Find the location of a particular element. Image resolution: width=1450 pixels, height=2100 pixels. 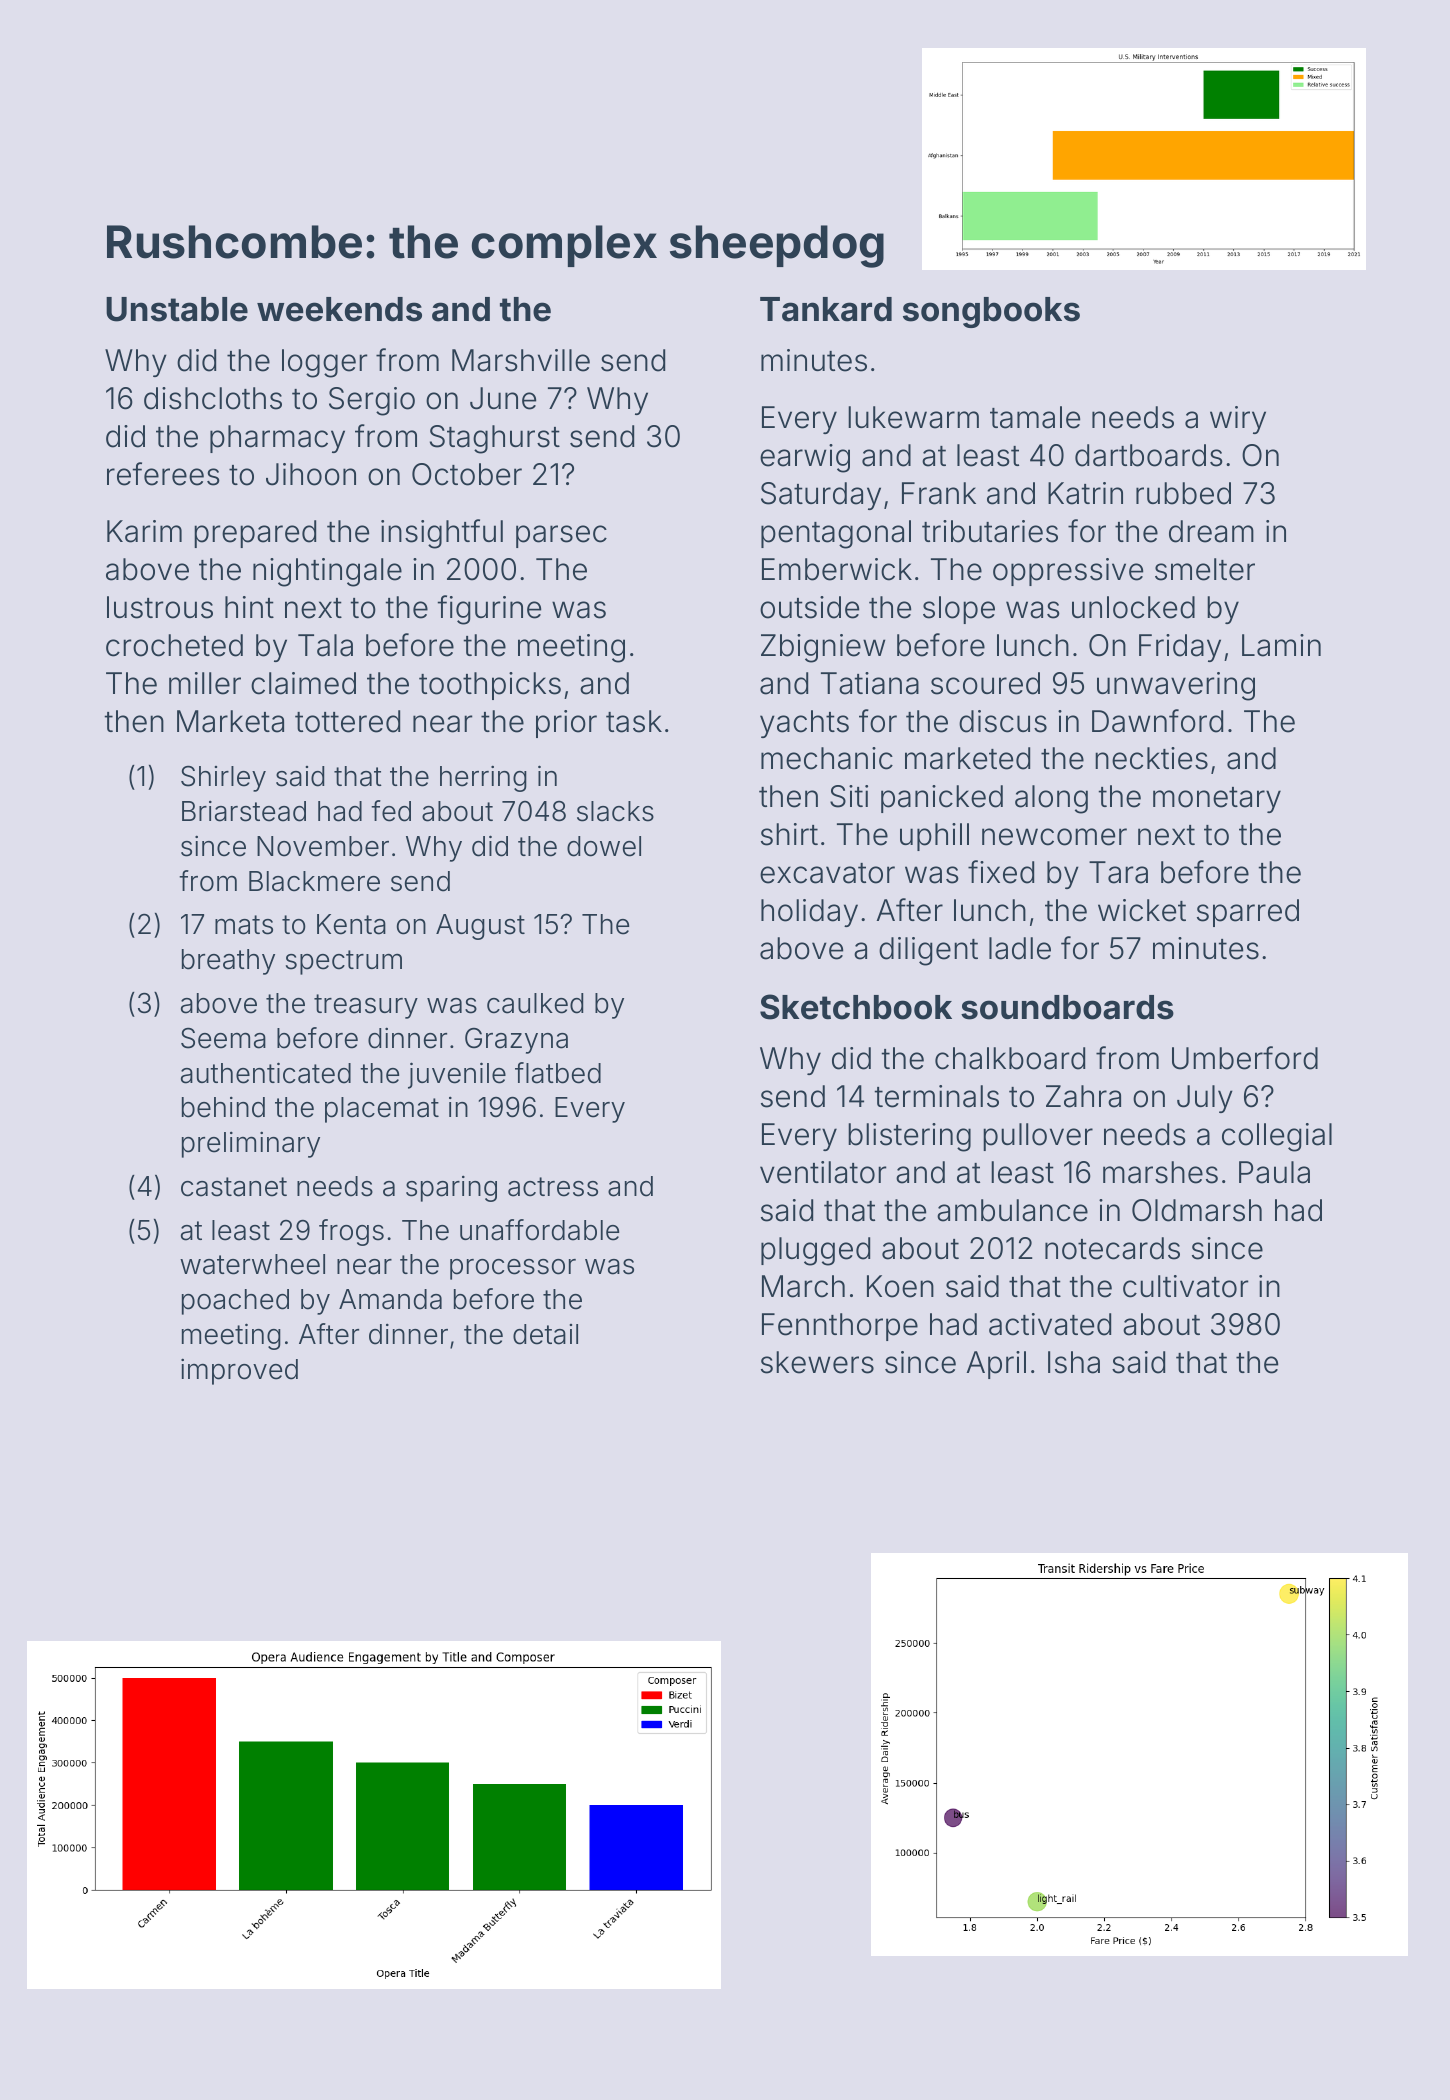

Tankard is located at coordinates (826, 309).
